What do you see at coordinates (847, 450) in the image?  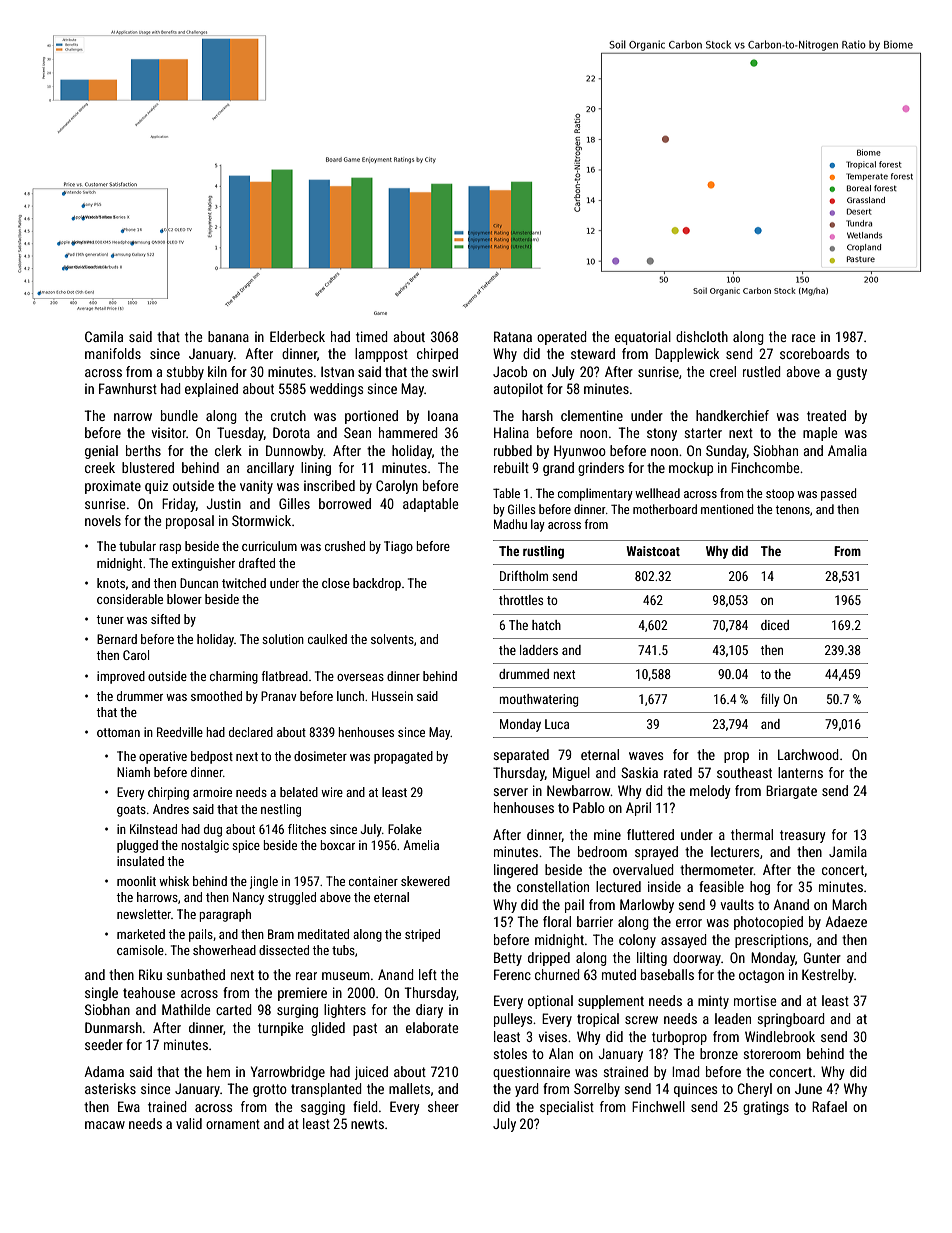 I see `Amalia` at bounding box center [847, 450].
